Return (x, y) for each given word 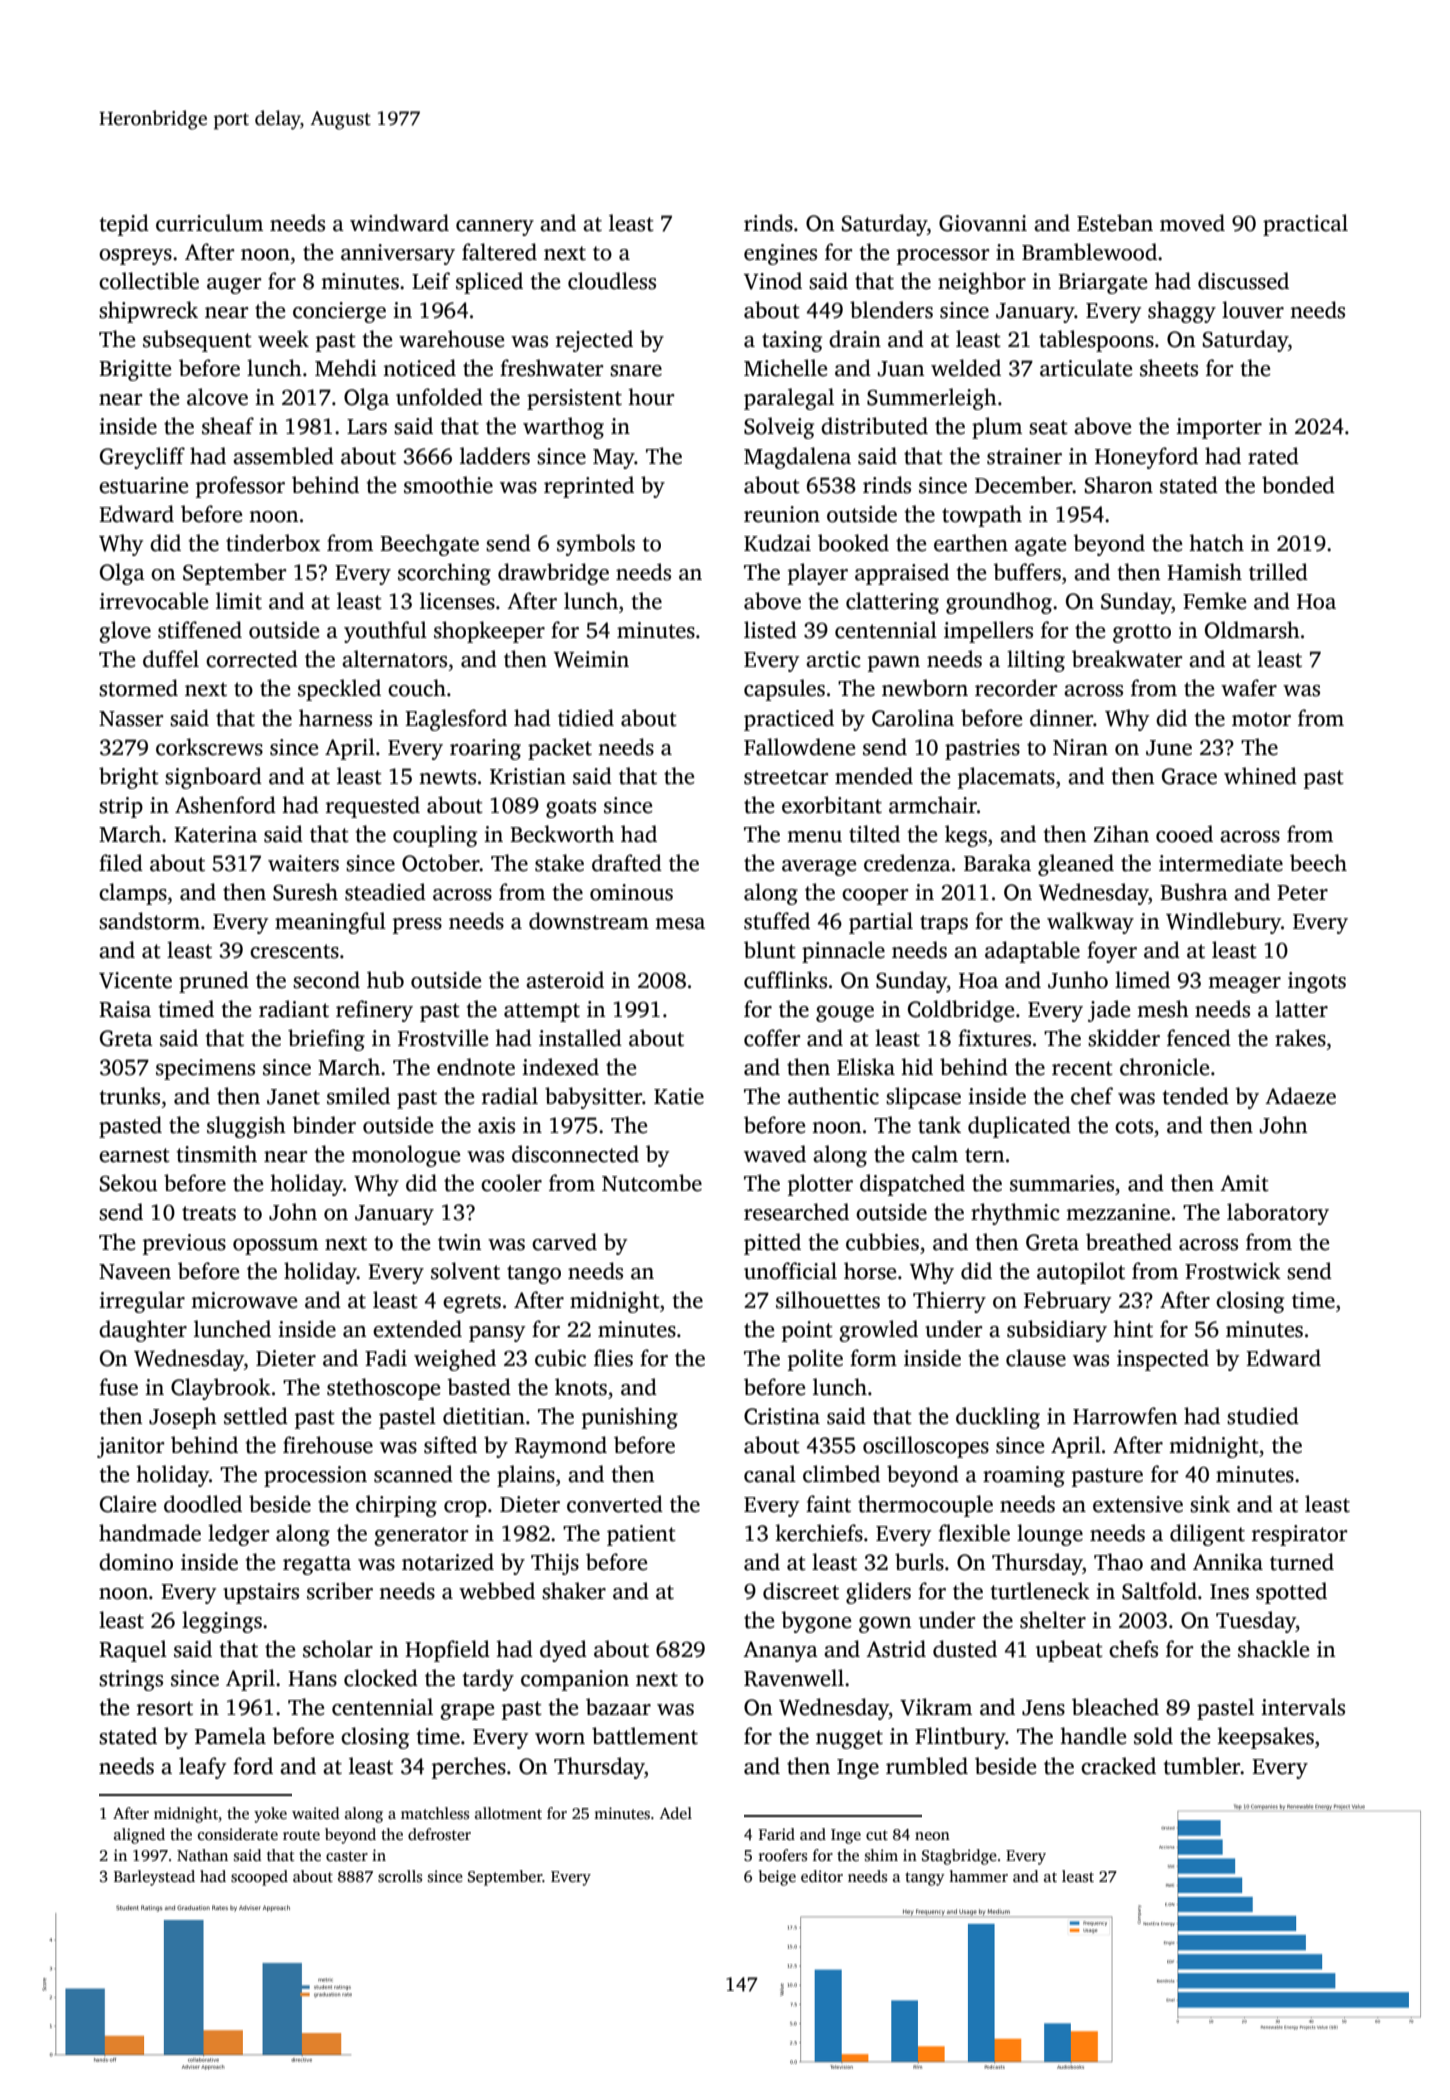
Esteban (1115, 223)
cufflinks (785, 980)
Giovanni (983, 223)
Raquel (133, 1651)
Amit (1244, 1183)
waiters (303, 863)
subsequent (197, 341)
